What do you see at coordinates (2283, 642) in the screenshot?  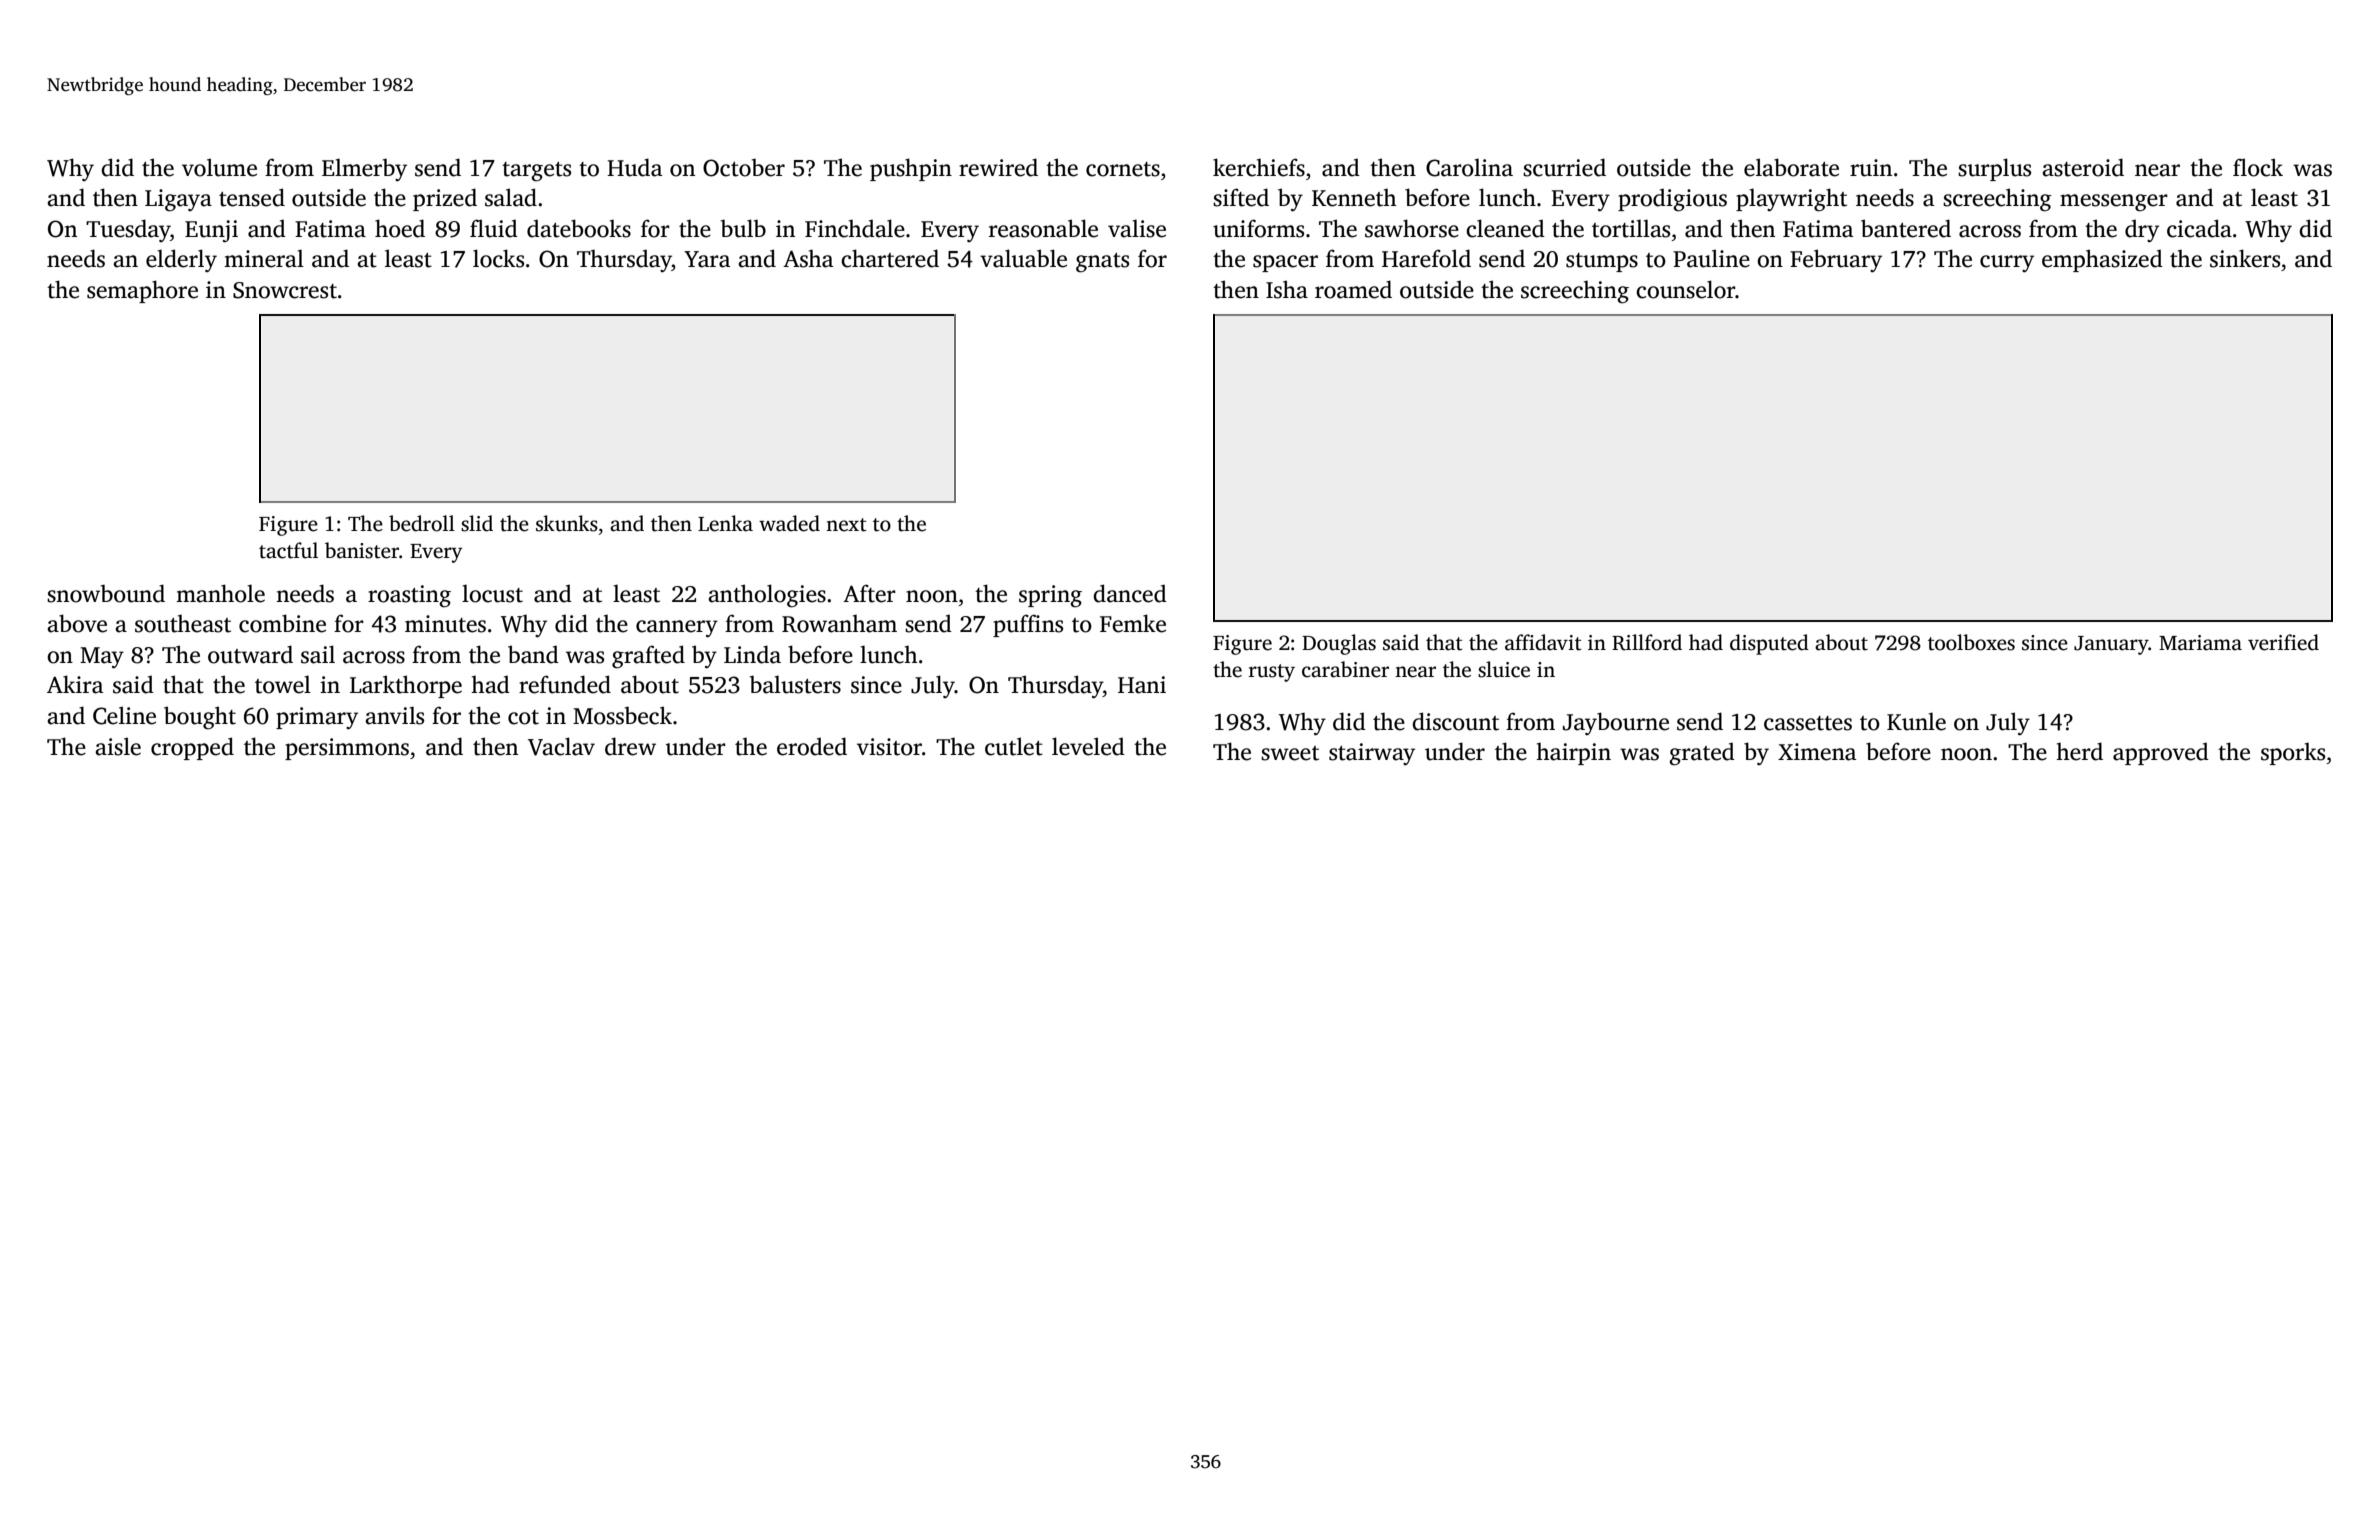 I see `verified` at bounding box center [2283, 642].
